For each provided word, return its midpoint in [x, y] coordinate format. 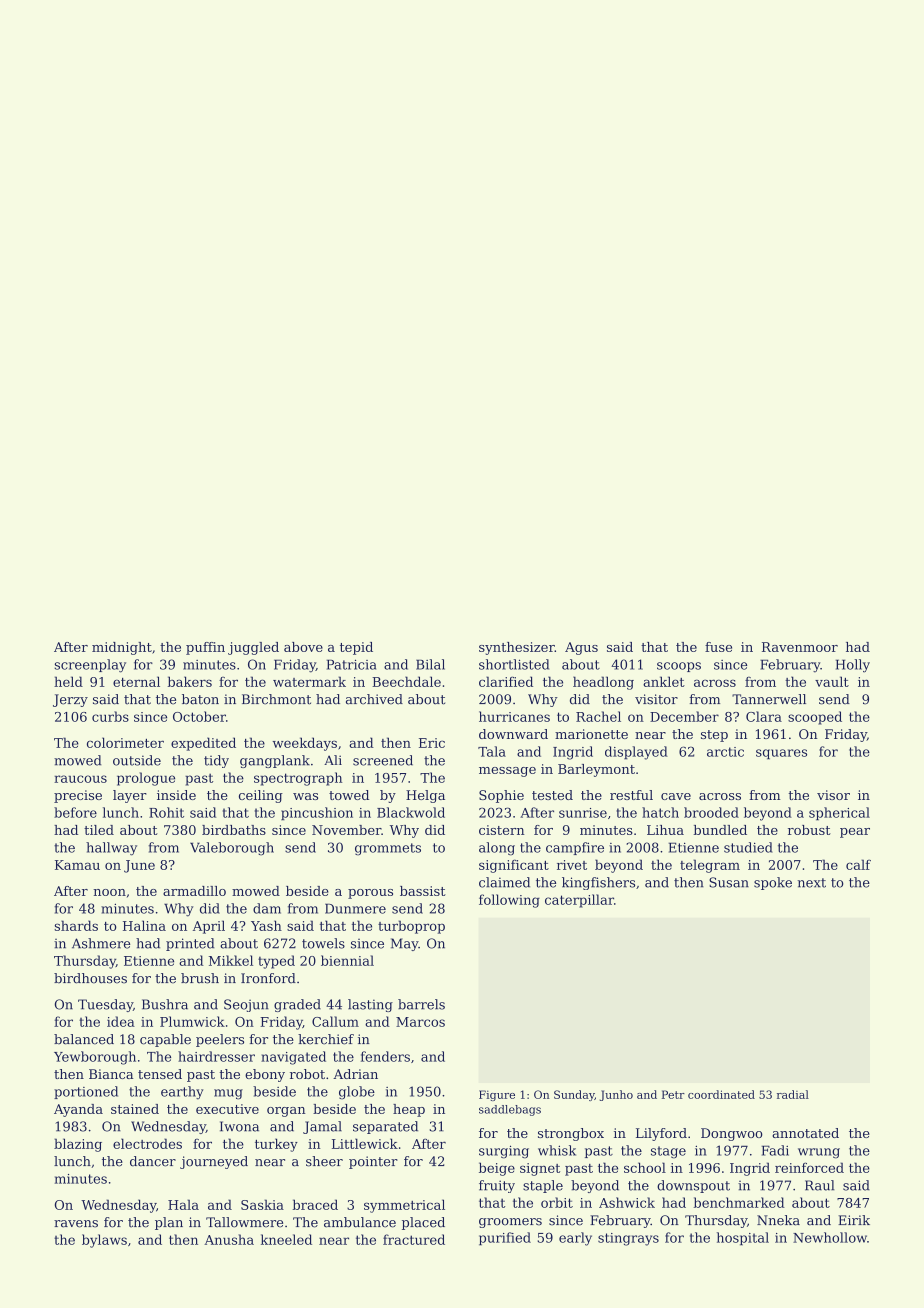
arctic [725, 752]
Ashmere [101, 943]
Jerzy [70, 700]
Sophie [501, 796]
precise [78, 796]
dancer [153, 1161]
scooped [815, 718]
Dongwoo [732, 1134]
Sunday [574, 1095]
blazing [78, 1145]
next [812, 883]
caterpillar [579, 901]
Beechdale [406, 681]
